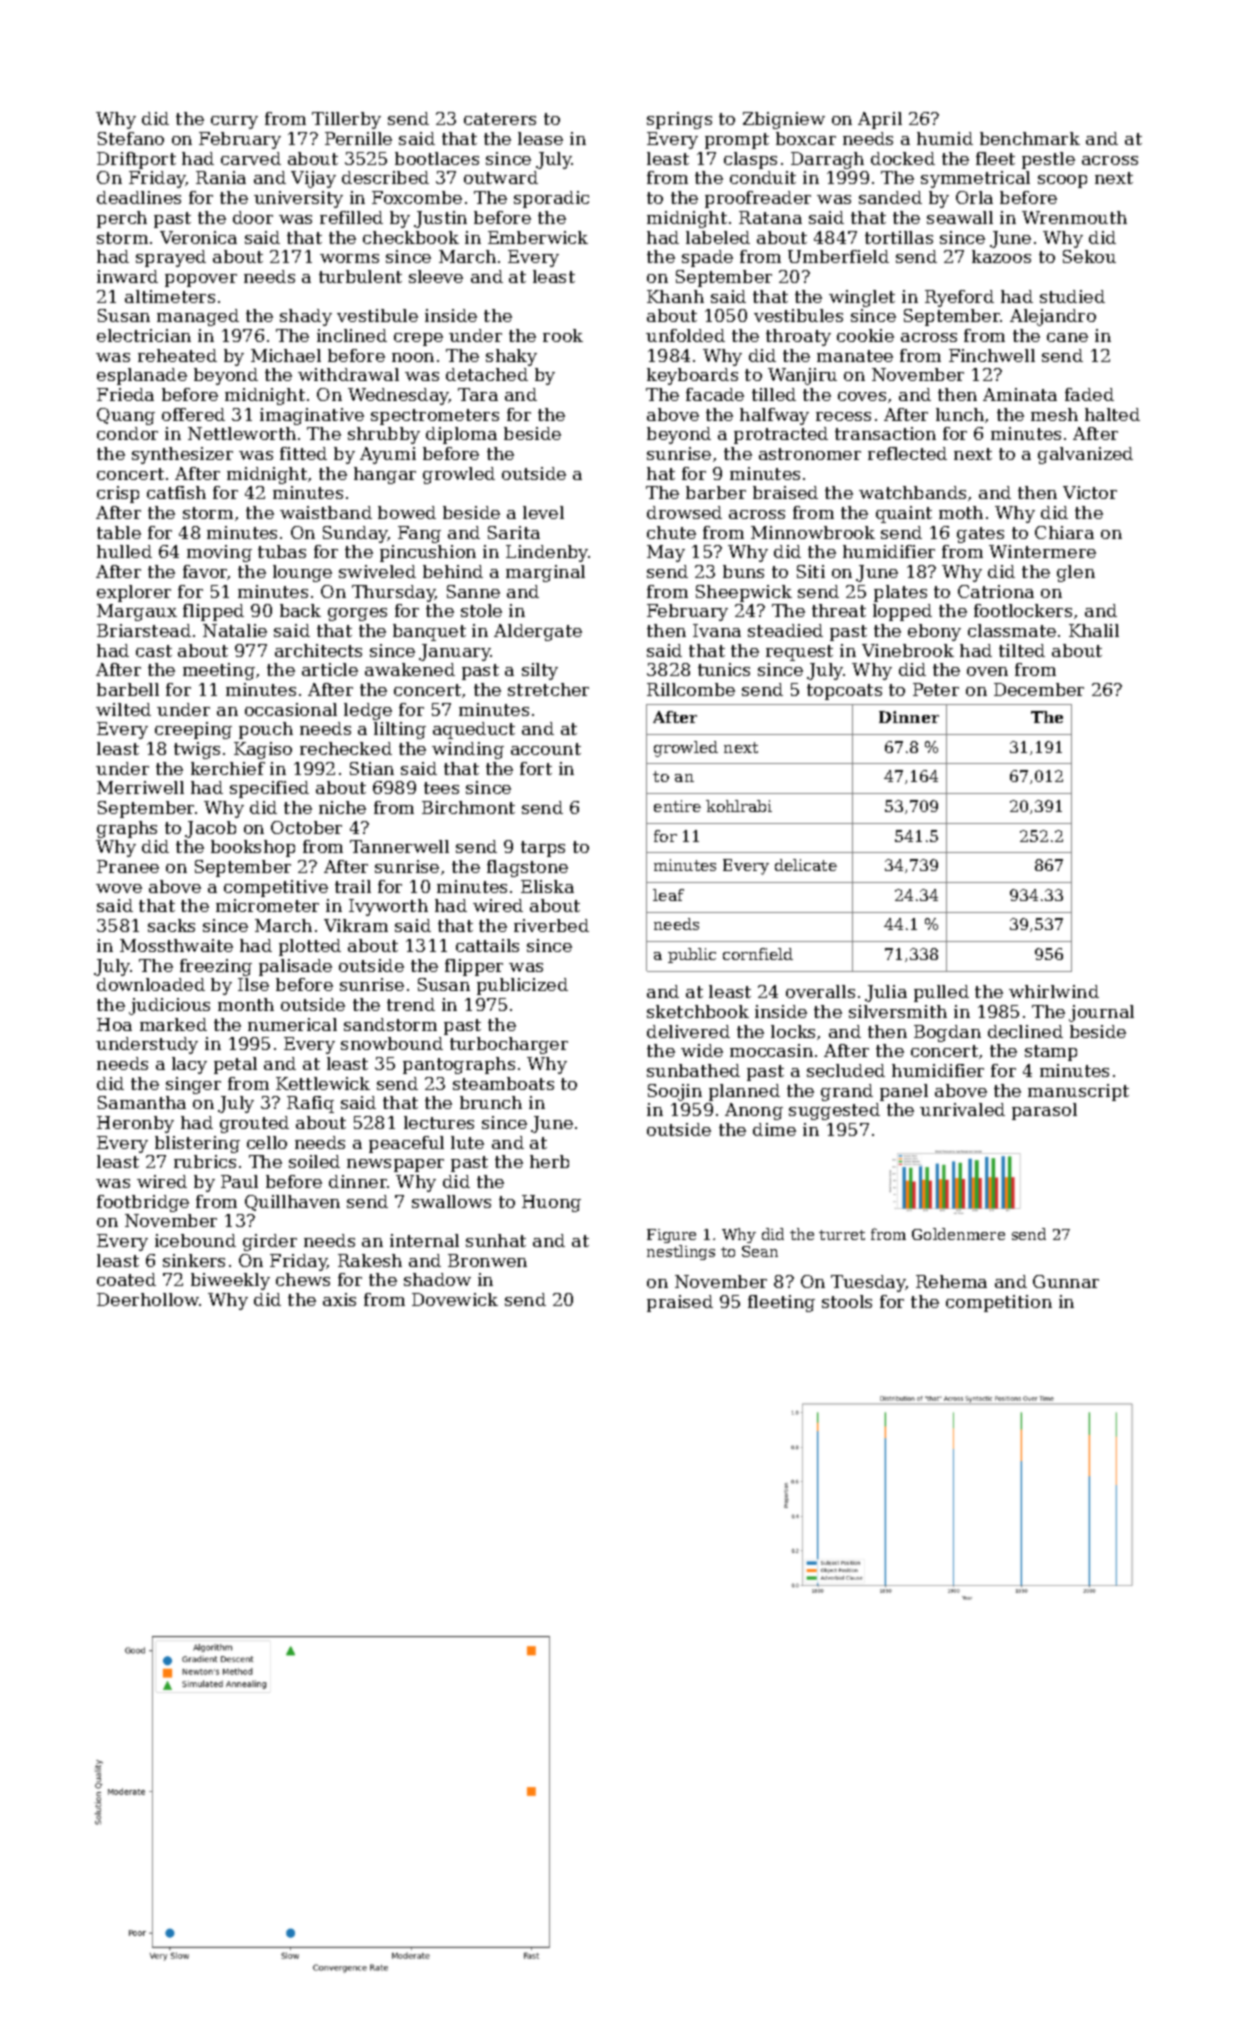 The width and height of the screenshot is (1240, 2042). Describe the element at coordinates (806, 865) in the screenshot. I see `delicate` at that location.
